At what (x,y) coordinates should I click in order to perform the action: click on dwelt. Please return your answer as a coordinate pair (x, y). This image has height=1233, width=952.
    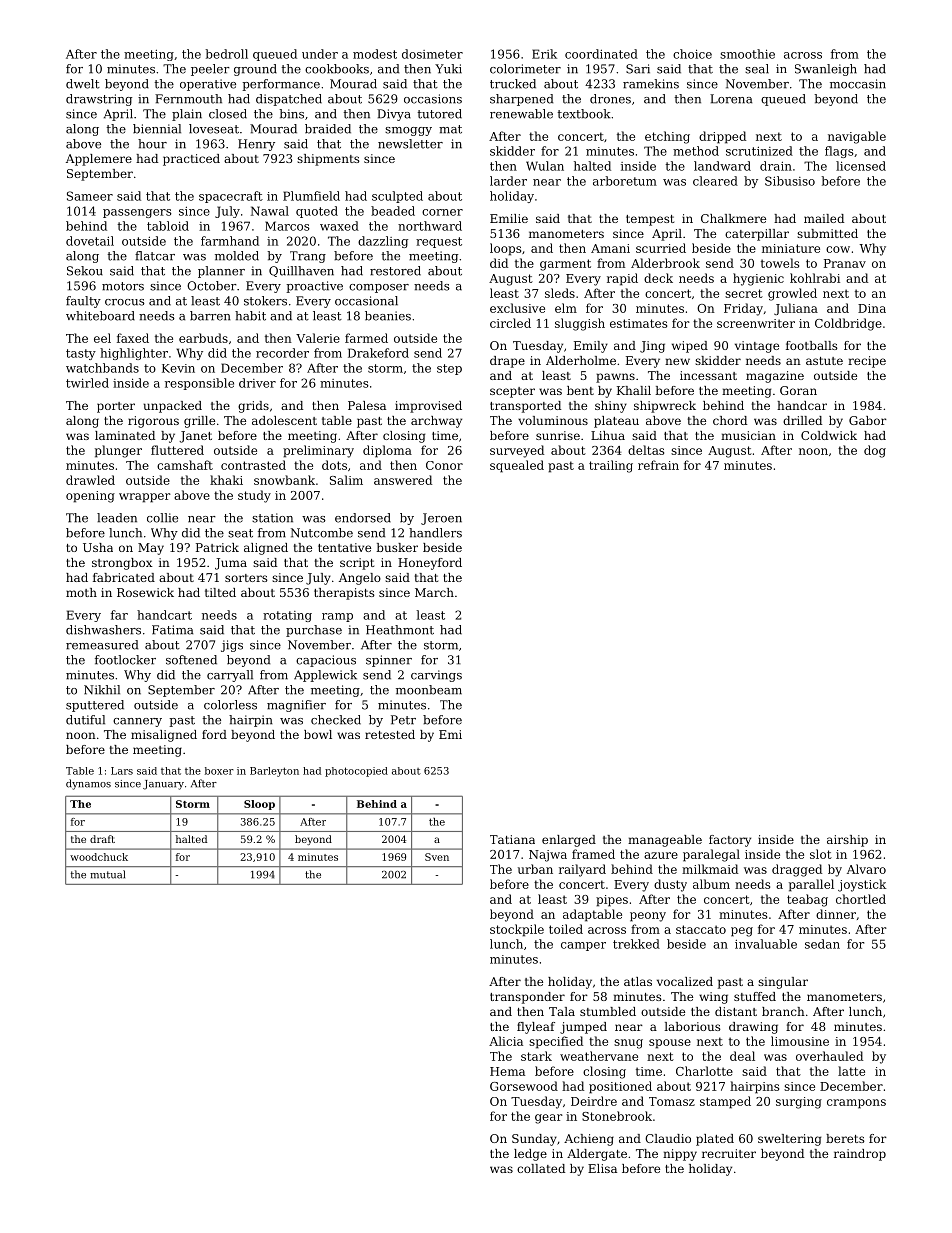
    Looking at the image, I should click on (83, 84).
